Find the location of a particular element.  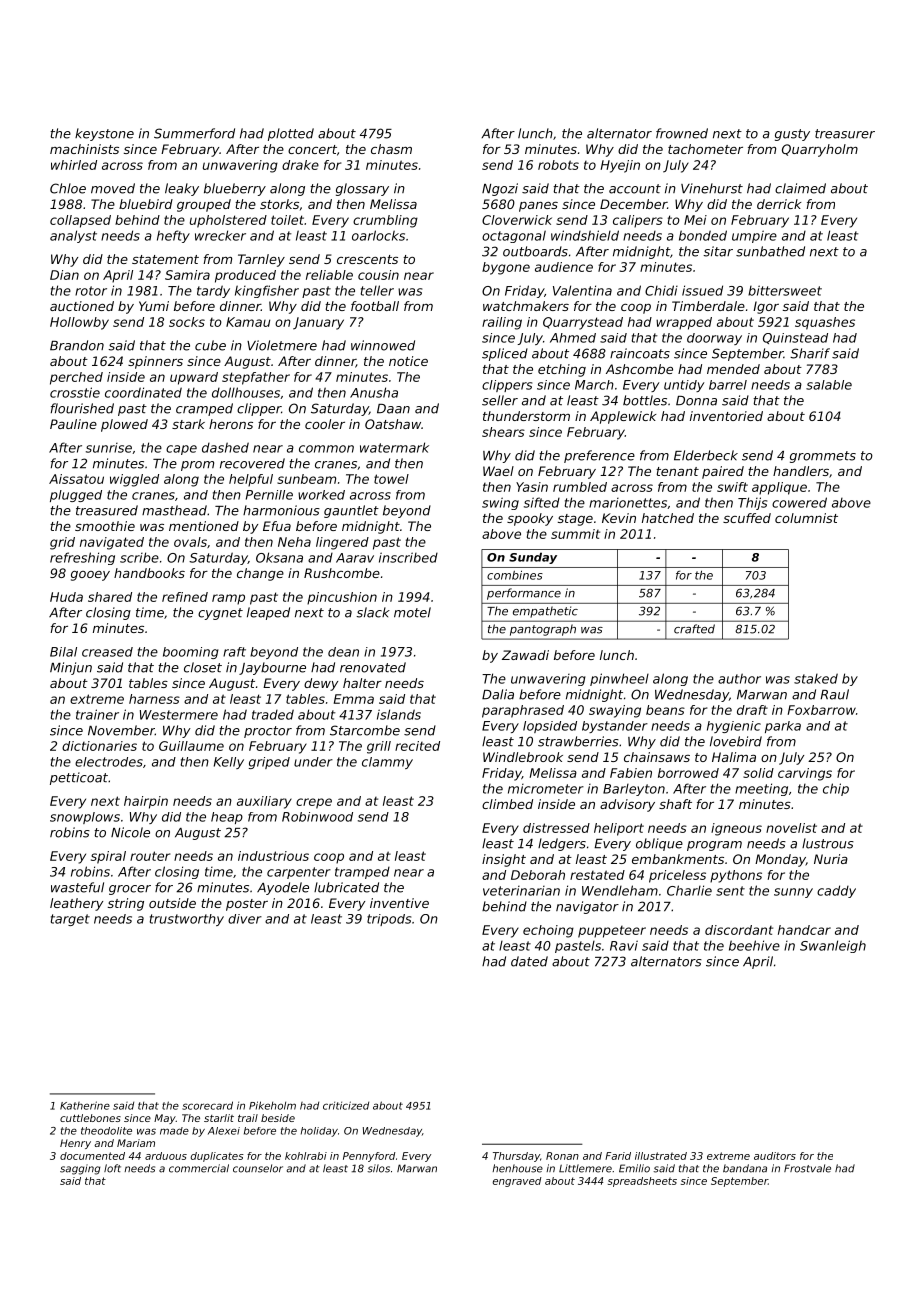

shears is located at coordinates (503, 432).
